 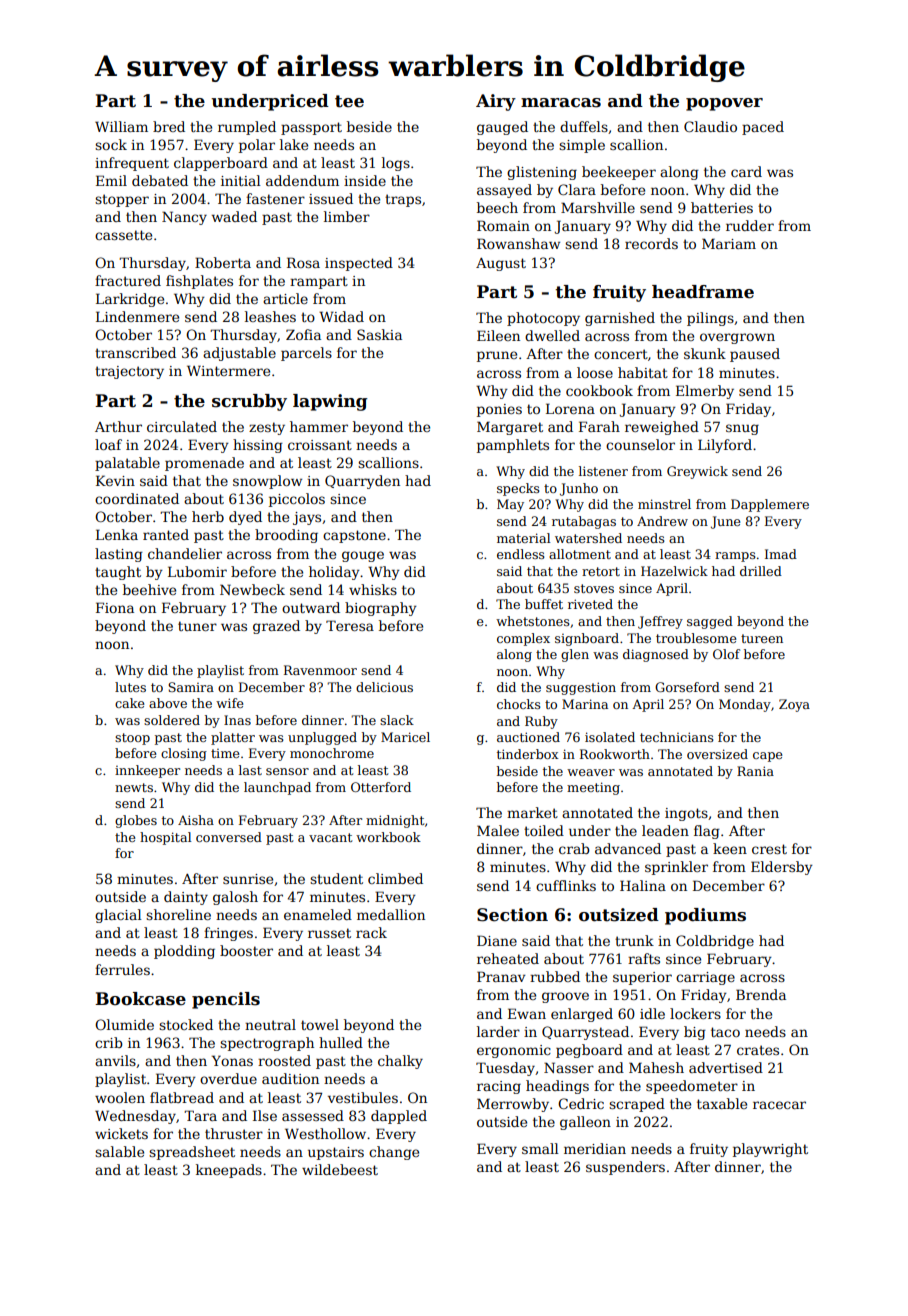 What do you see at coordinates (137, 316) in the document?
I see `Lindenmere` at bounding box center [137, 316].
